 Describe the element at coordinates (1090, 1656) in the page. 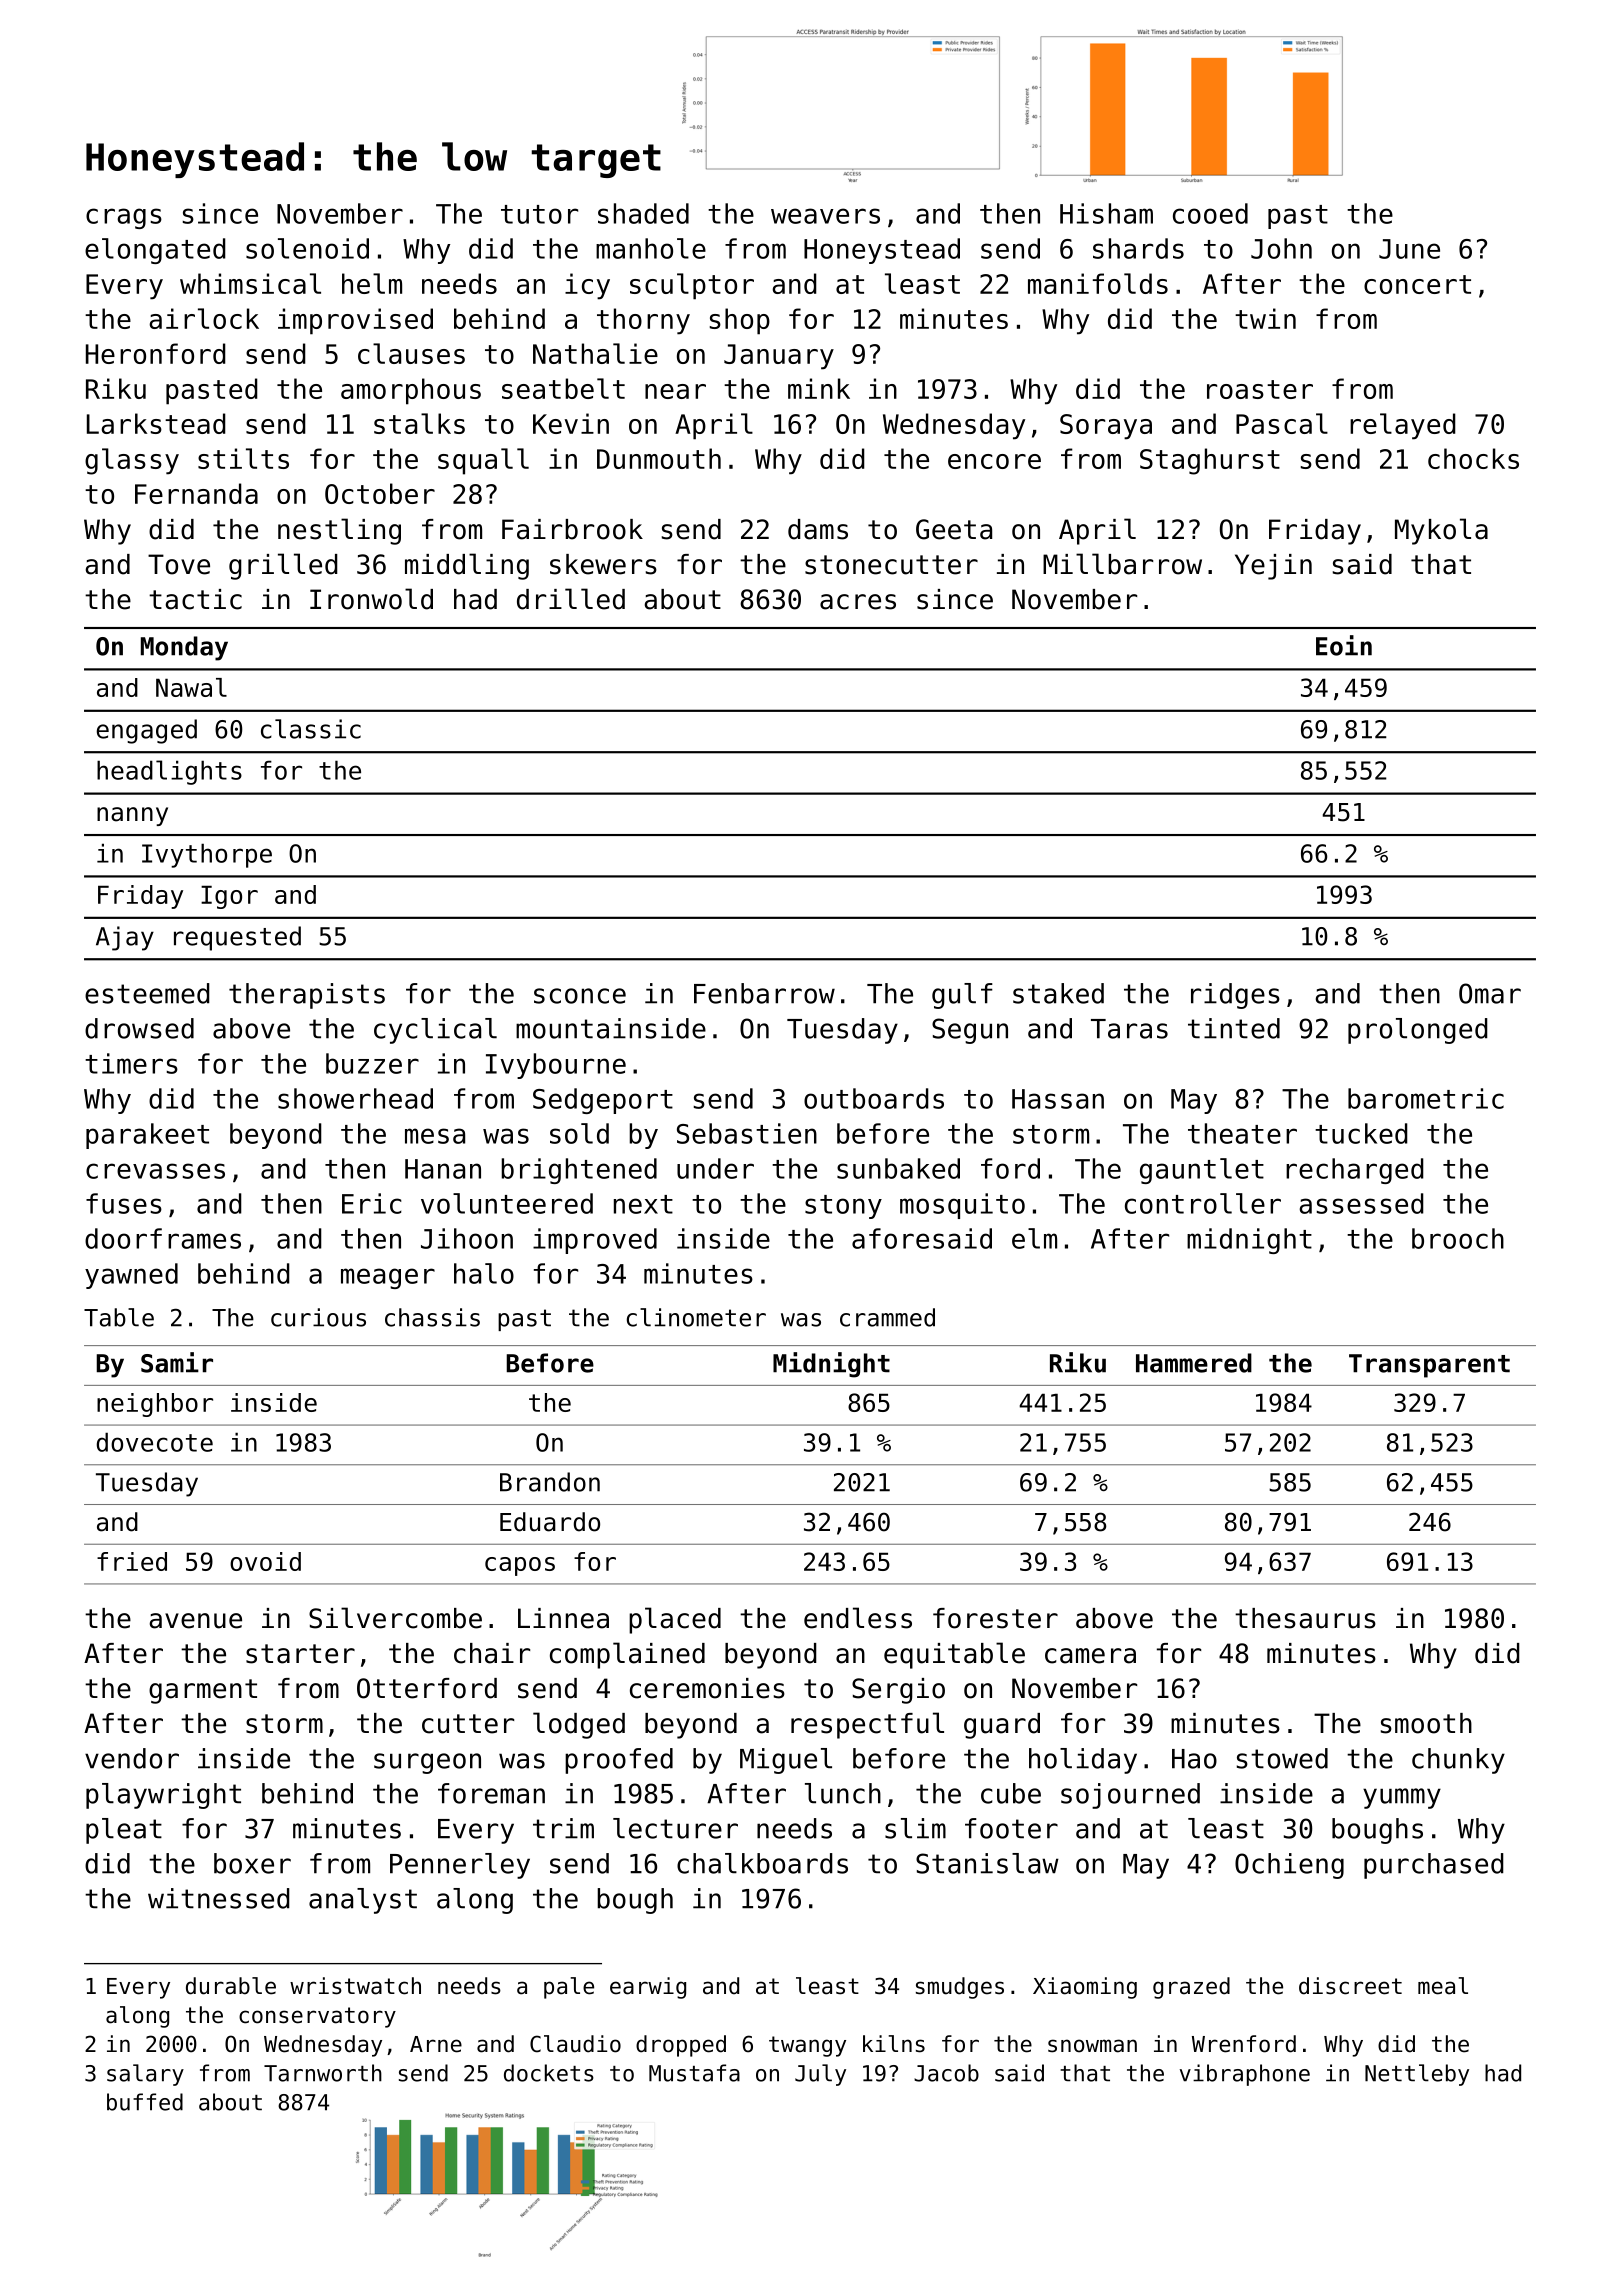

I see `camera` at that location.
